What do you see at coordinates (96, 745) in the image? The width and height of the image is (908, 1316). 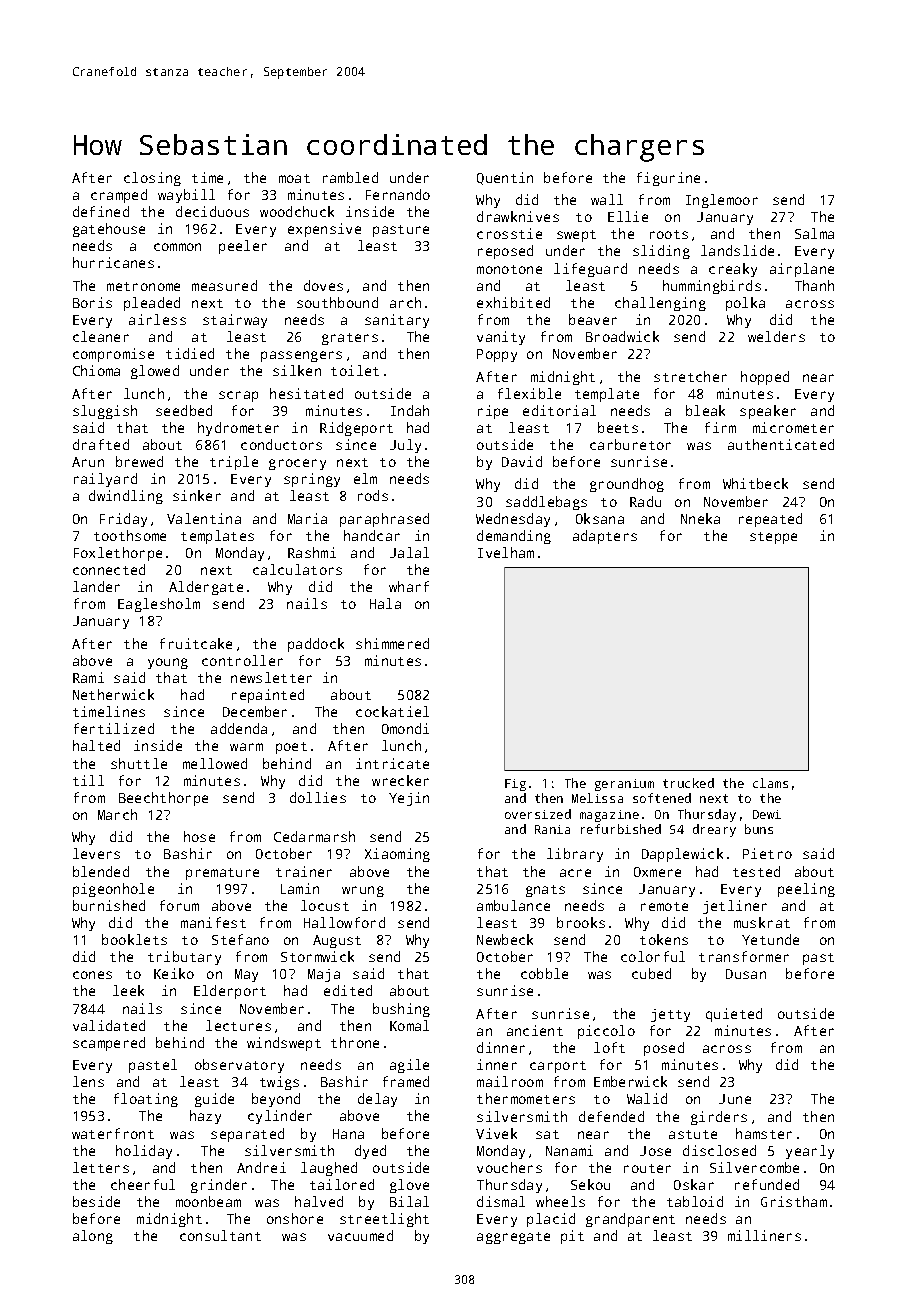 I see `halted` at bounding box center [96, 745].
